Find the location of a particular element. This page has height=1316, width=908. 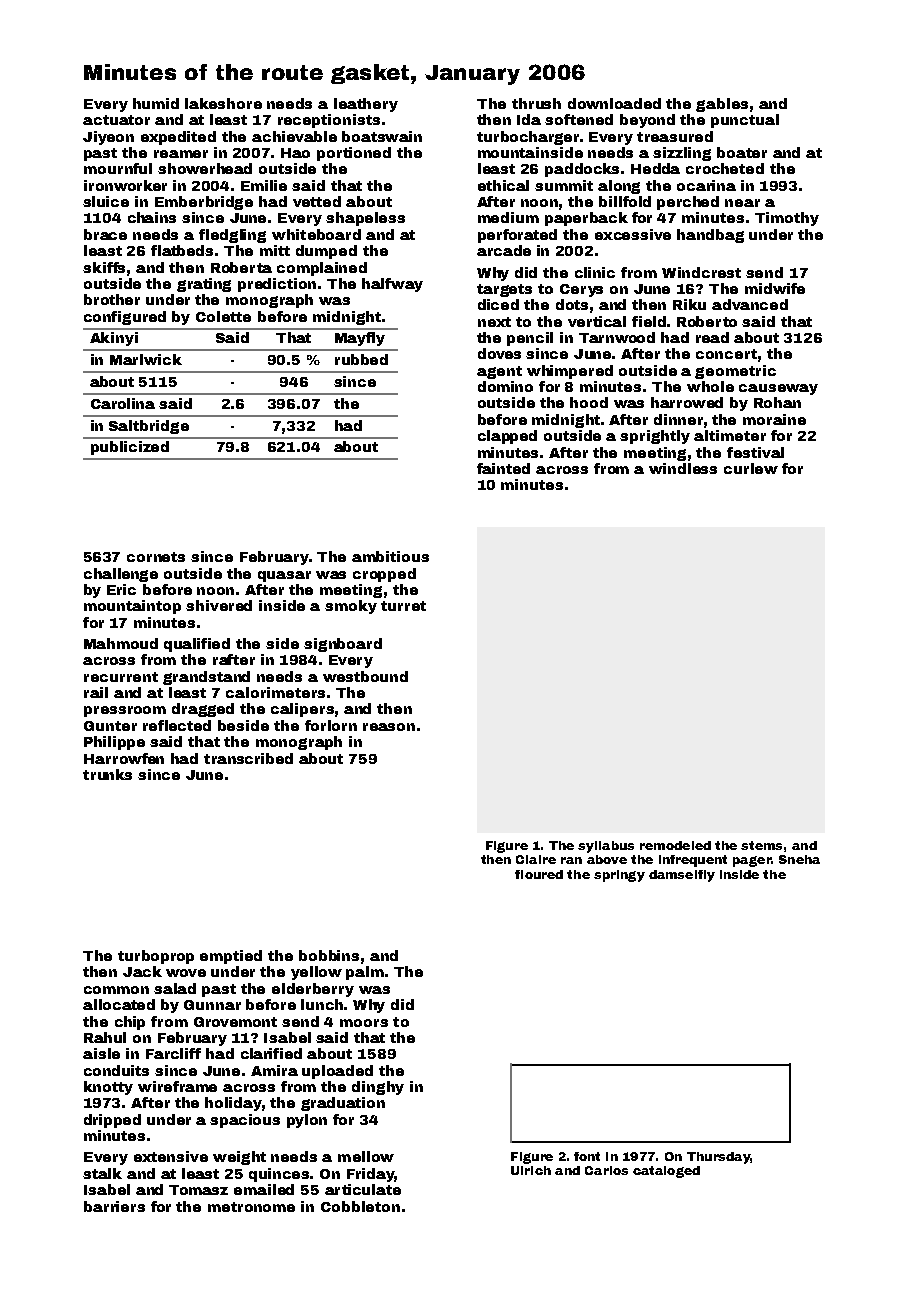

trunks is located at coordinates (107, 774).
